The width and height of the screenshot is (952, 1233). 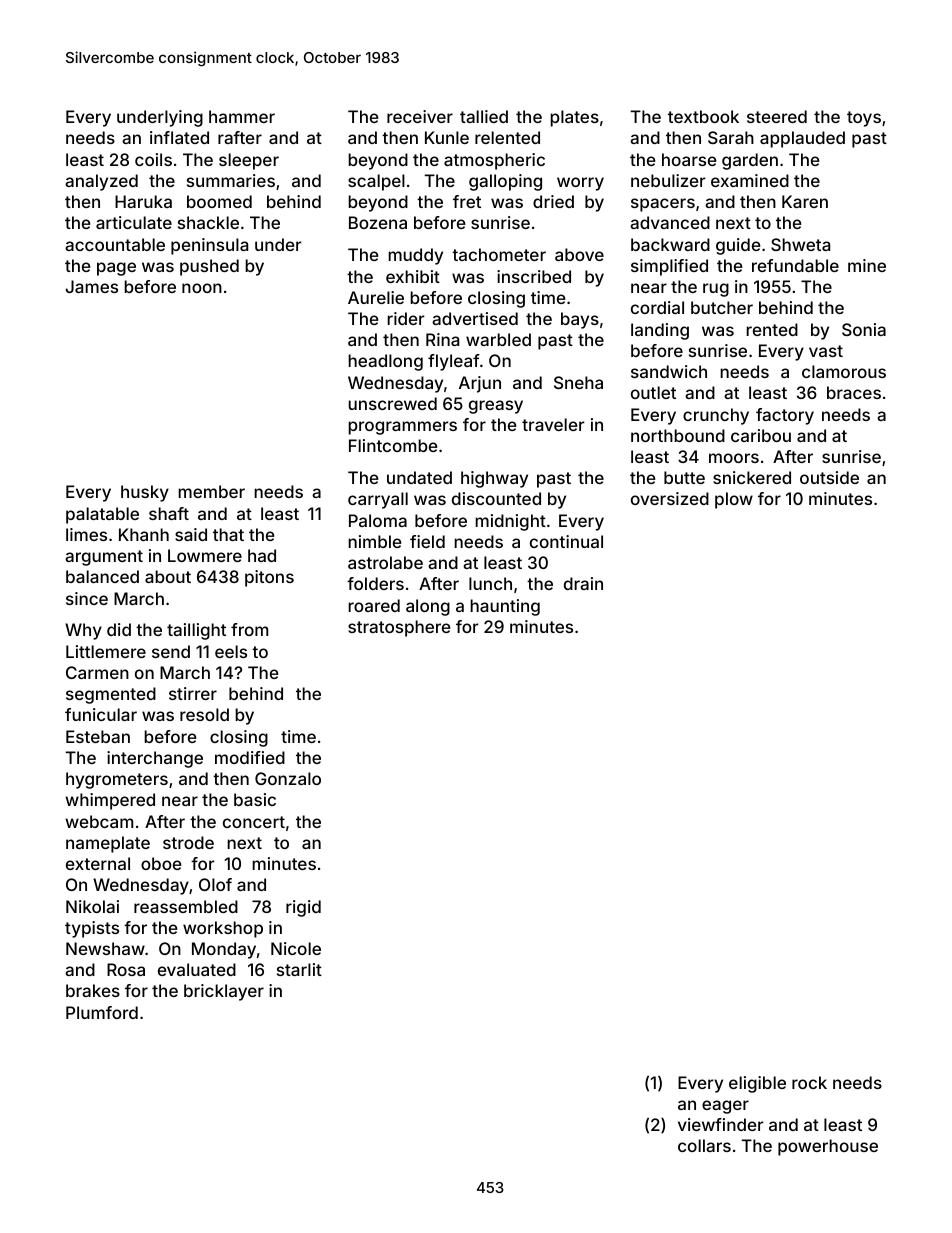 What do you see at coordinates (102, 1012) in the screenshot?
I see `Plumford` at bounding box center [102, 1012].
